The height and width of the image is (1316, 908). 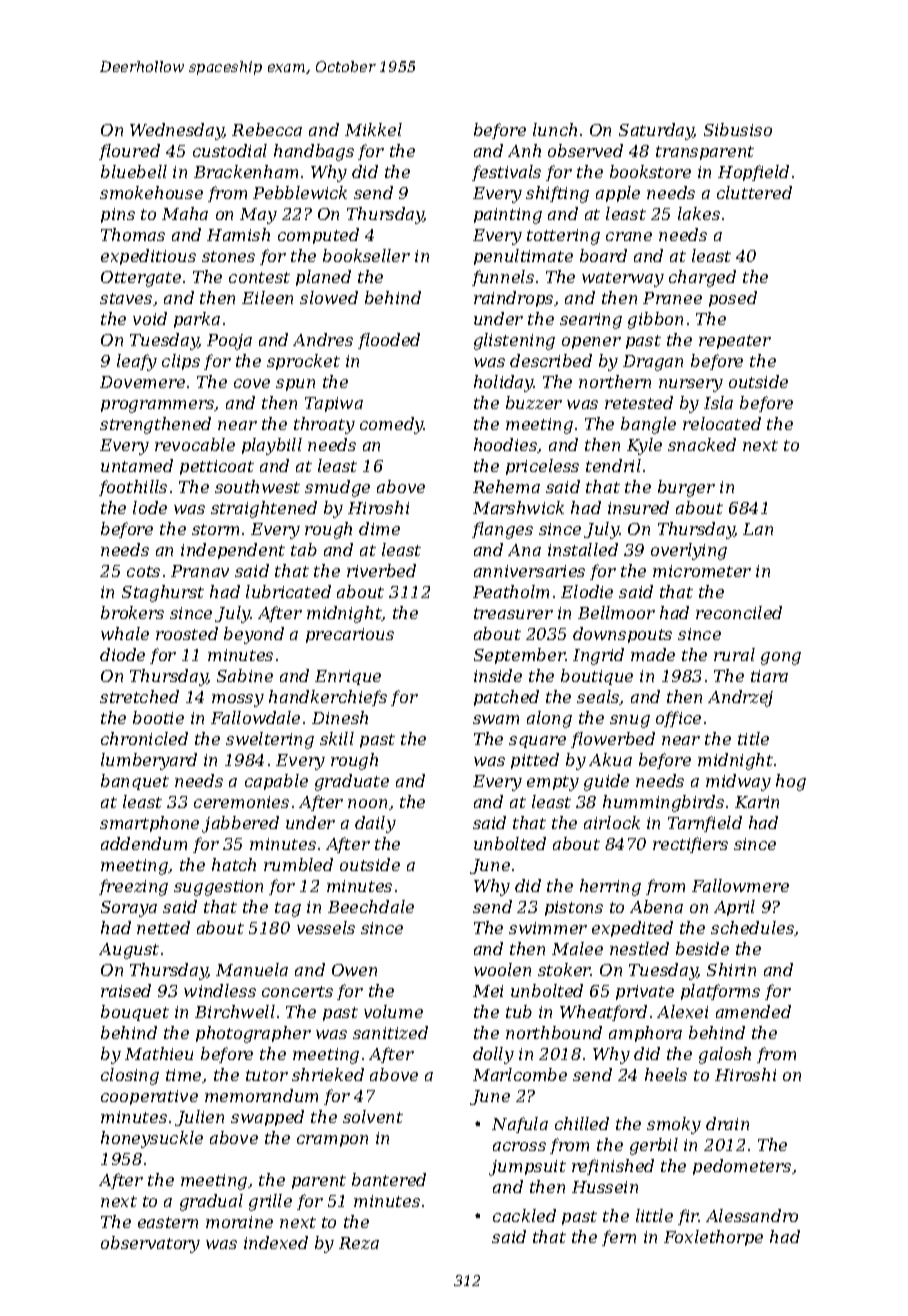 What do you see at coordinates (574, 908) in the image?
I see `pistons` at bounding box center [574, 908].
